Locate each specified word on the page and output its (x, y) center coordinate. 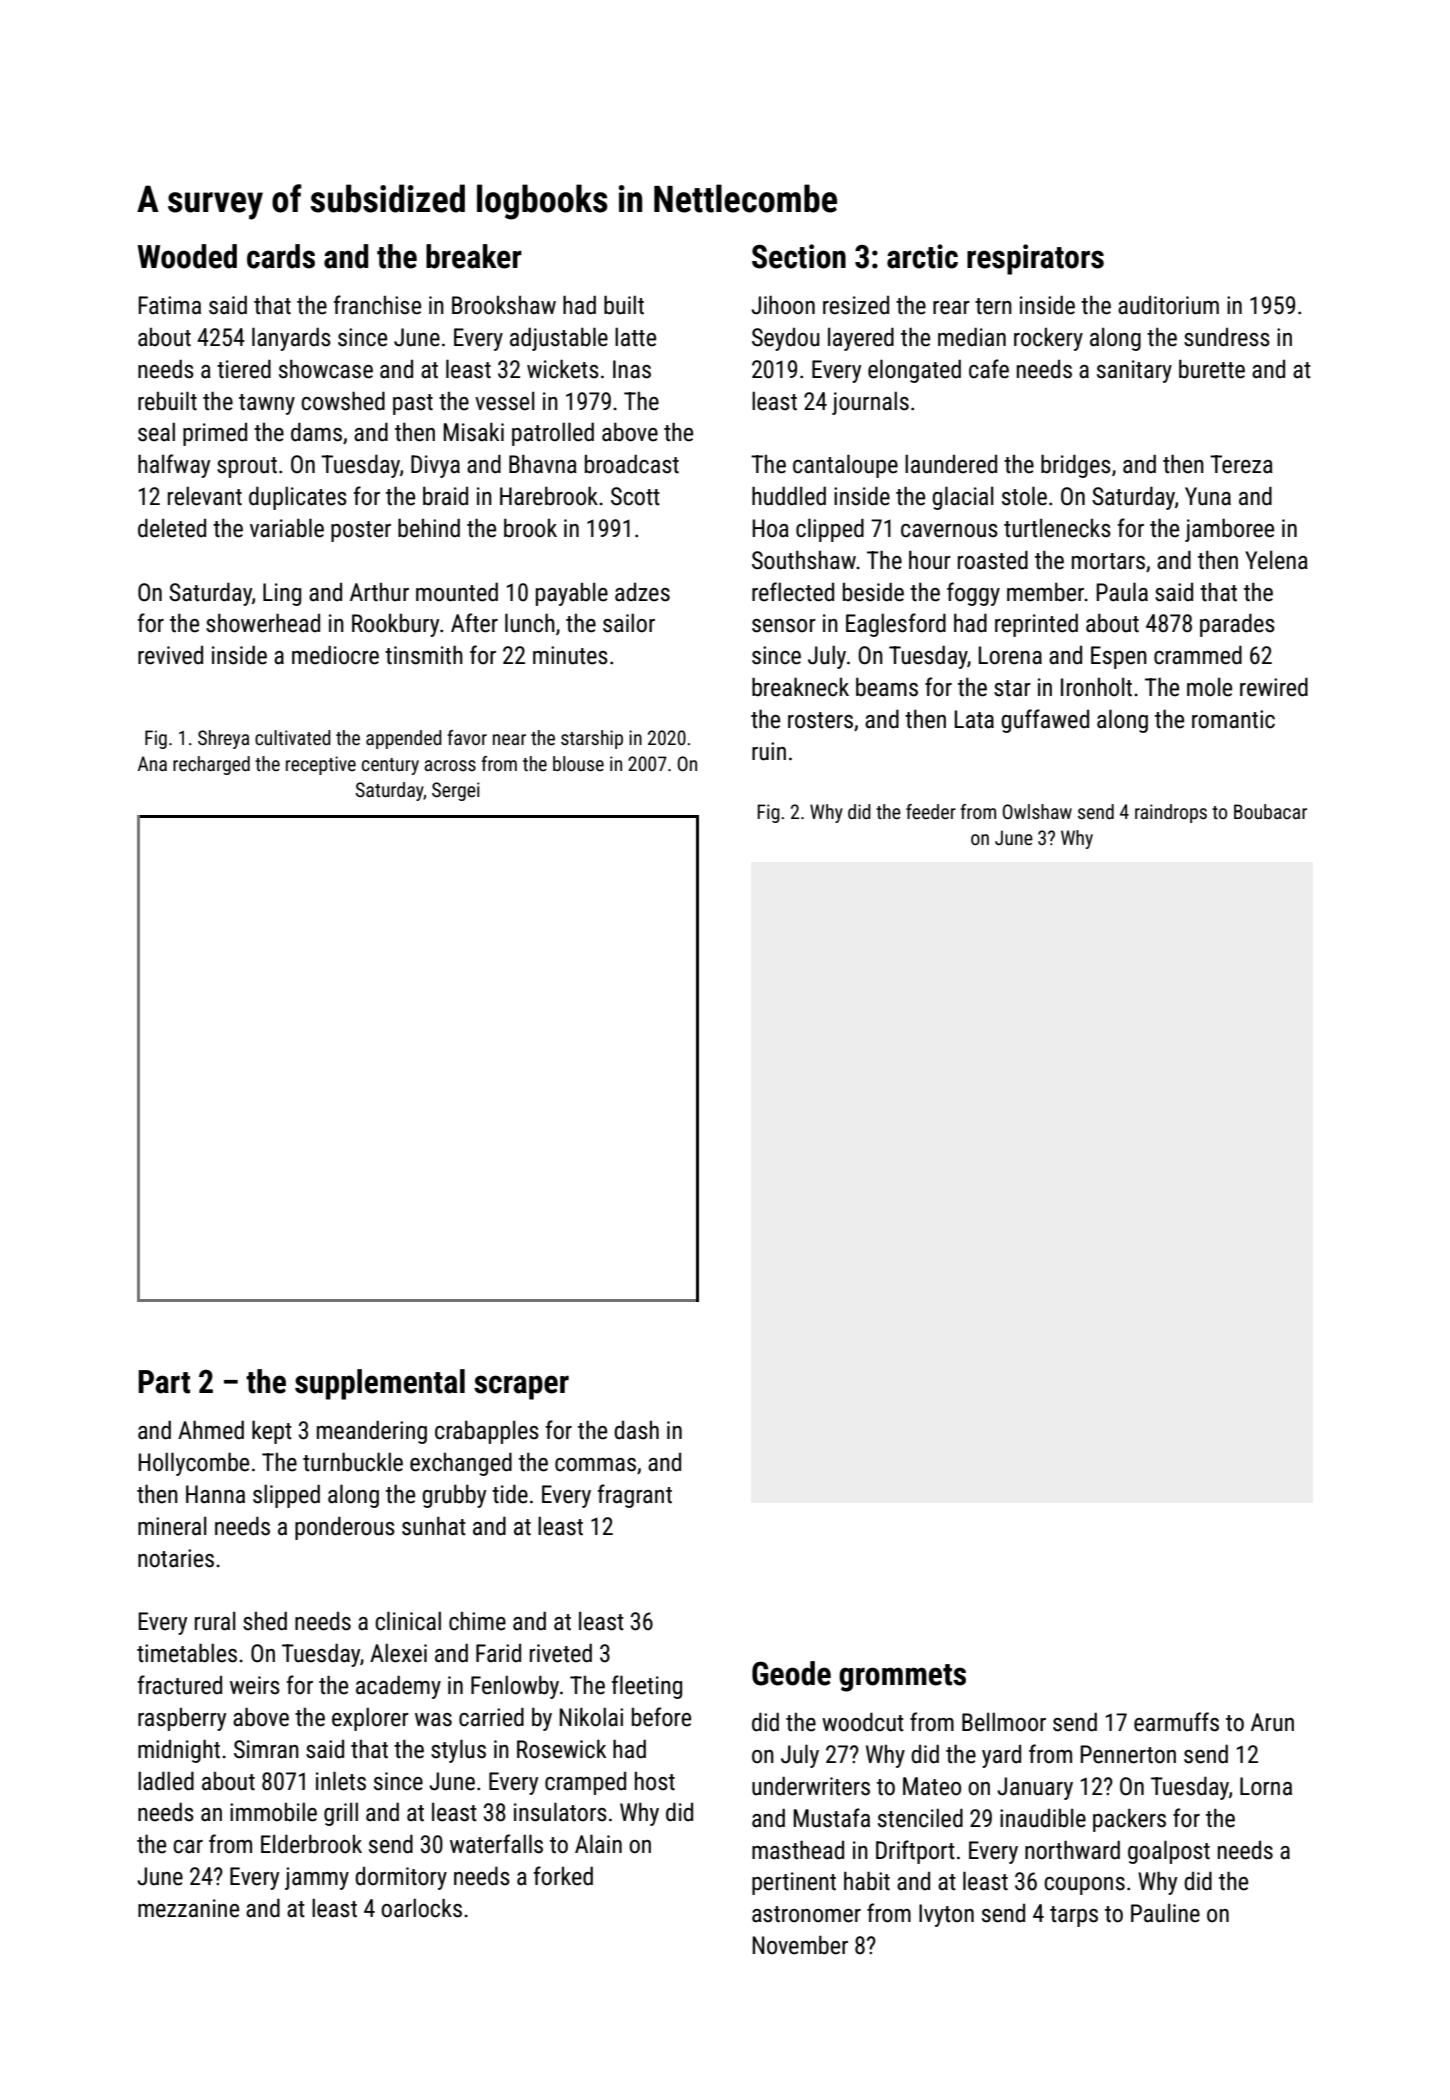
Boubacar (1270, 811)
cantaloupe (845, 466)
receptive (321, 765)
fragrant (635, 1496)
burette (1212, 369)
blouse (578, 763)
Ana (152, 763)
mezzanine (188, 1908)
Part (164, 1382)
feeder (931, 811)
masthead (798, 1850)
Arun (1272, 1722)
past (413, 404)
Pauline (1165, 1913)
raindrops (1171, 813)
